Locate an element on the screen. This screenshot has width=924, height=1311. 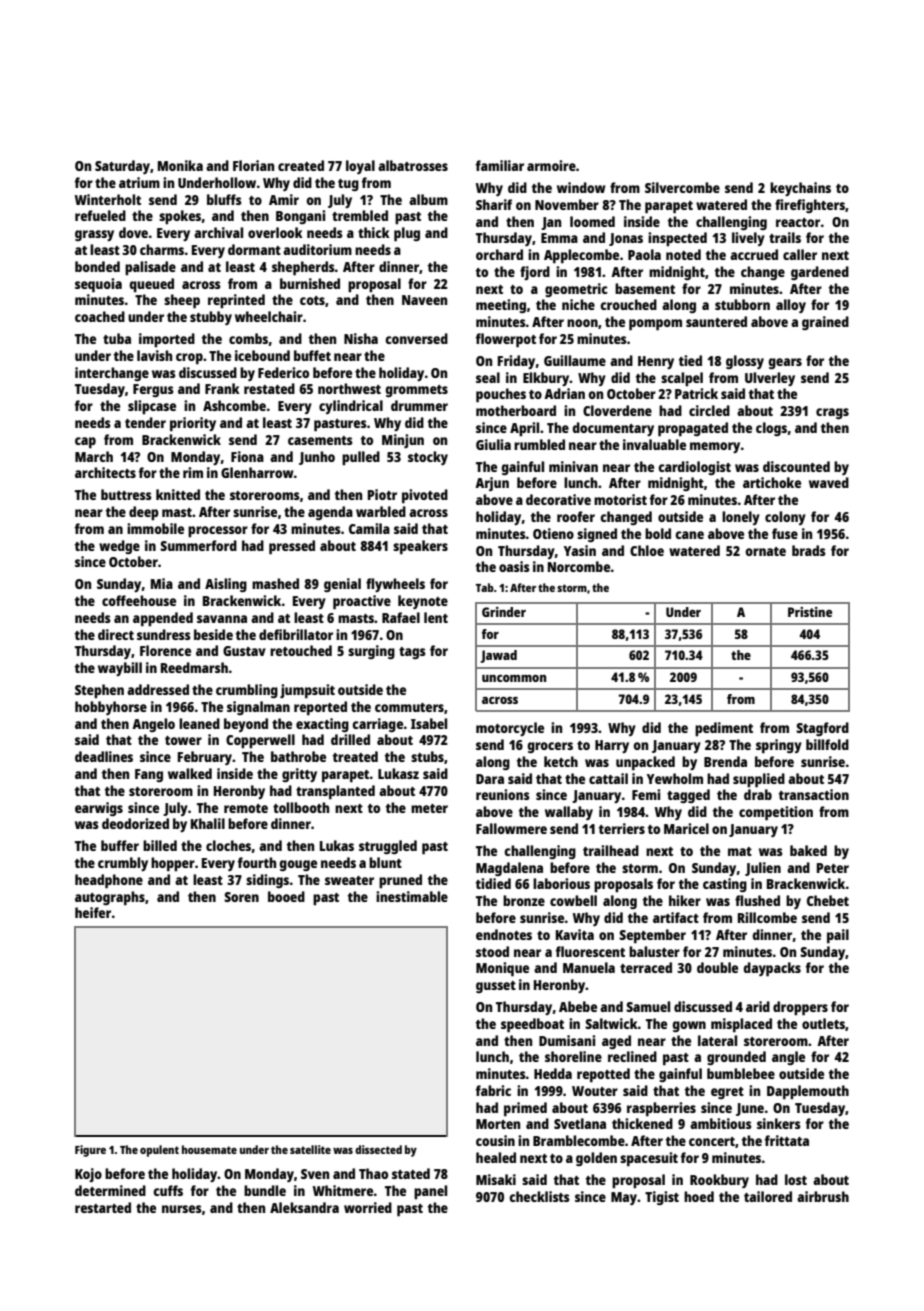
remote is located at coordinates (246, 808).
